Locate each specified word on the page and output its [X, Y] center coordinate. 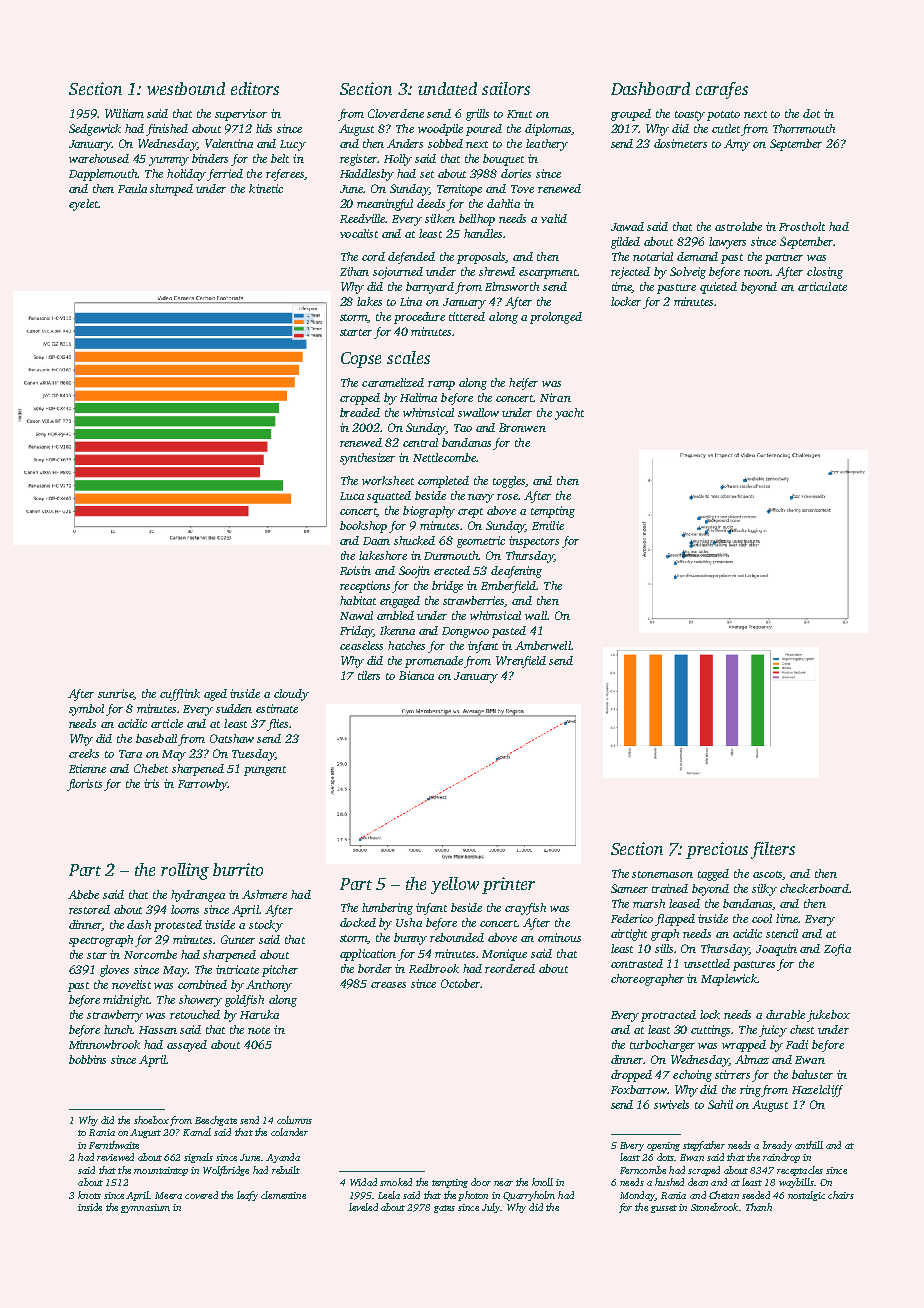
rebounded [457, 937]
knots [89, 1195]
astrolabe [738, 226]
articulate [822, 286]
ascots [768, 875]
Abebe [83, 894]
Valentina [229, 143]
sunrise [116, 694]
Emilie [548, 525]
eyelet [84, 205]
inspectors [534, 542]
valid [554, 218]
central [420, 442]
